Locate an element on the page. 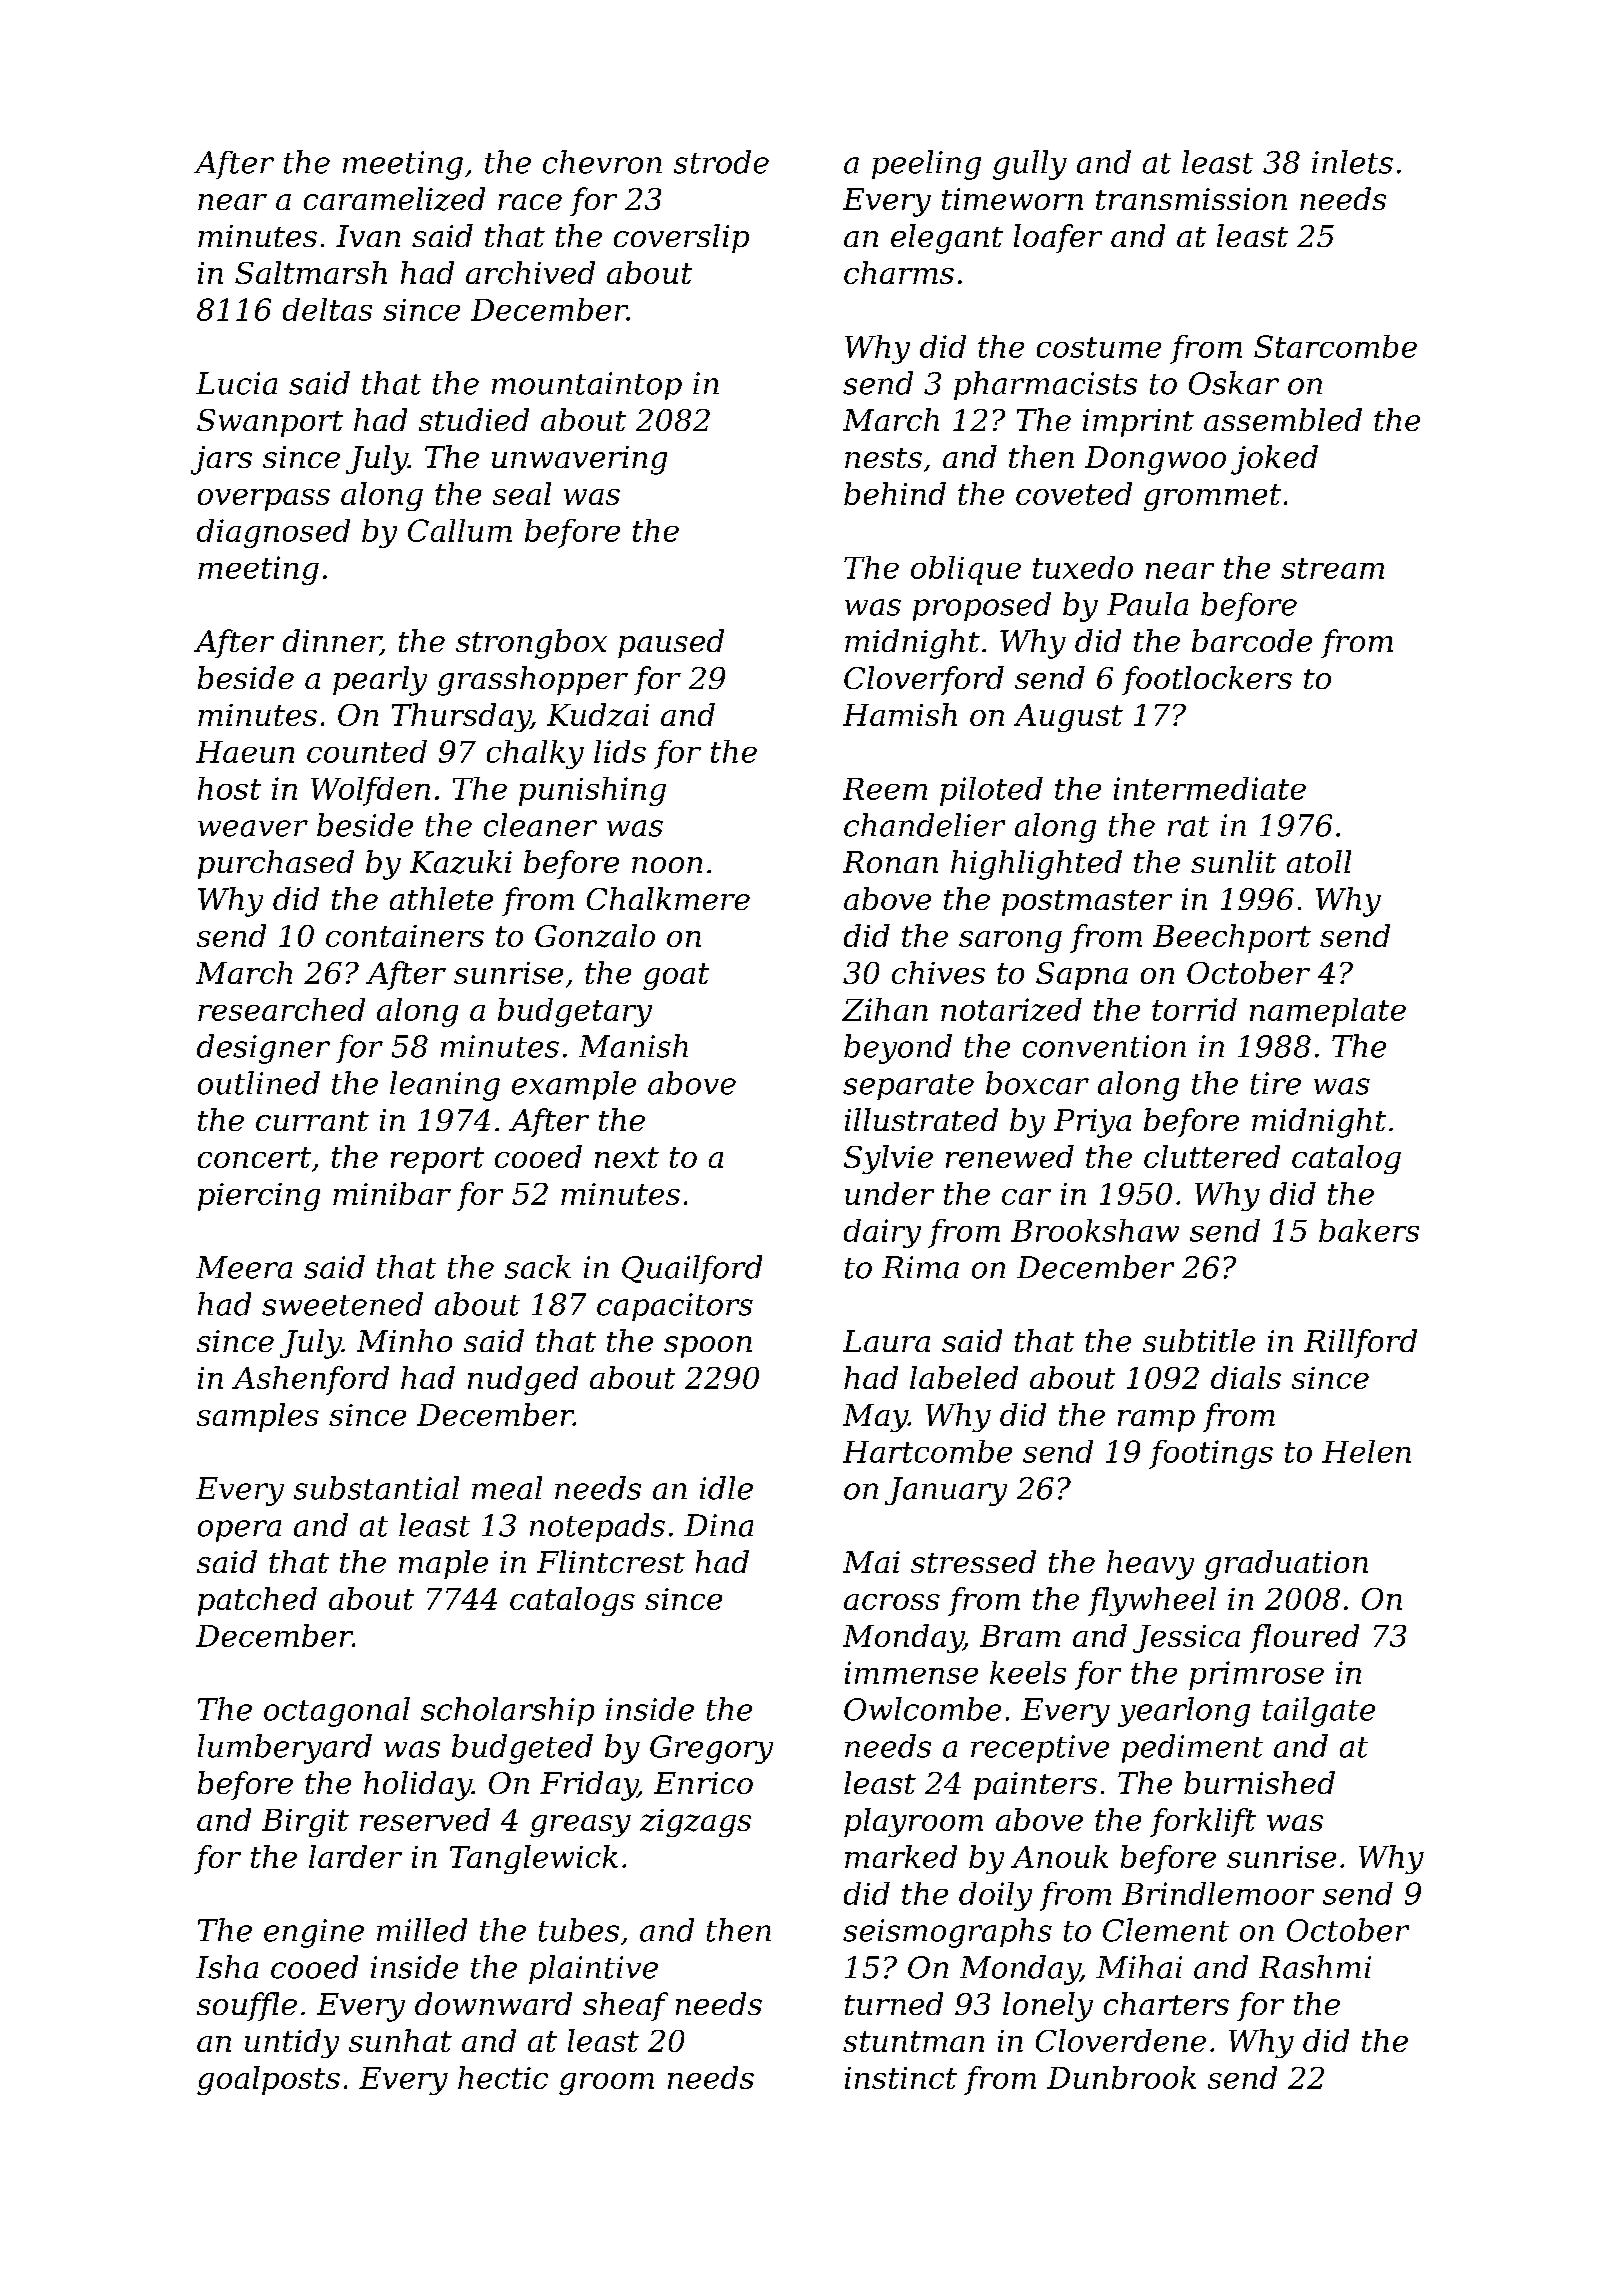  timeworn is located at coordinates (1012, 199).
